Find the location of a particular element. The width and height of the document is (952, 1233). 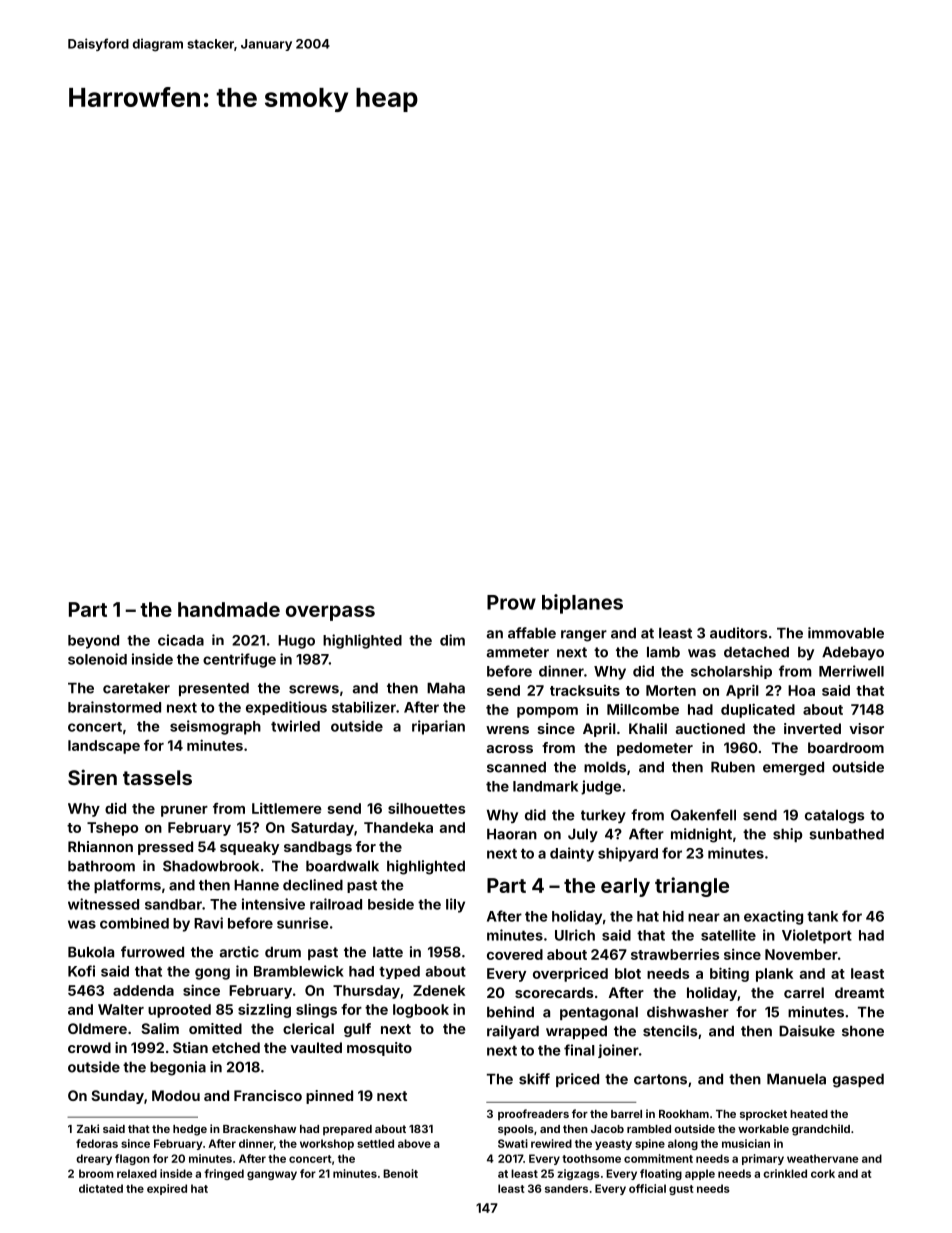

Tshepo is located at coordinates (112, 829).
